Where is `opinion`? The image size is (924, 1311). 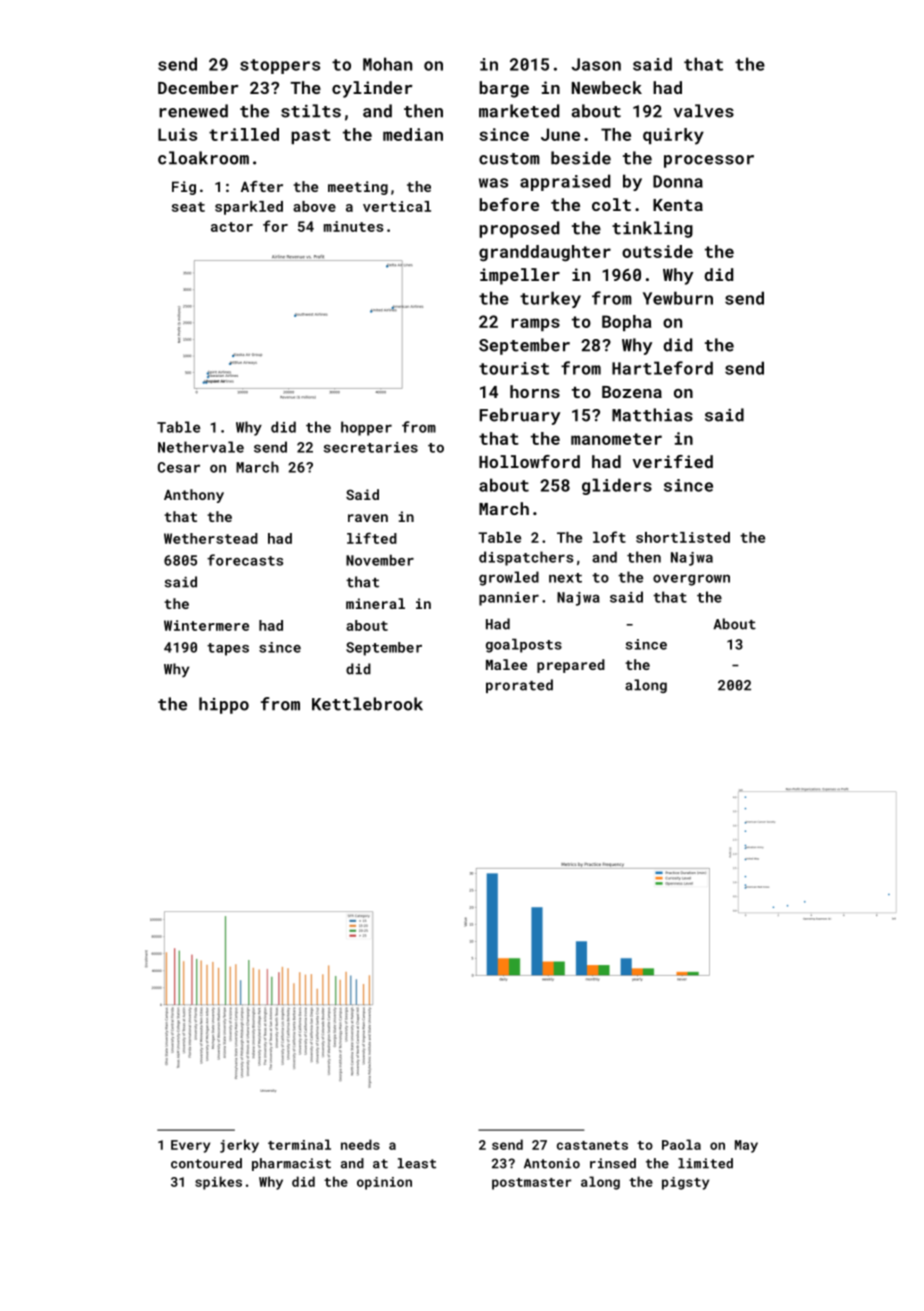 opinion is located at coordinates (384, 1183).
